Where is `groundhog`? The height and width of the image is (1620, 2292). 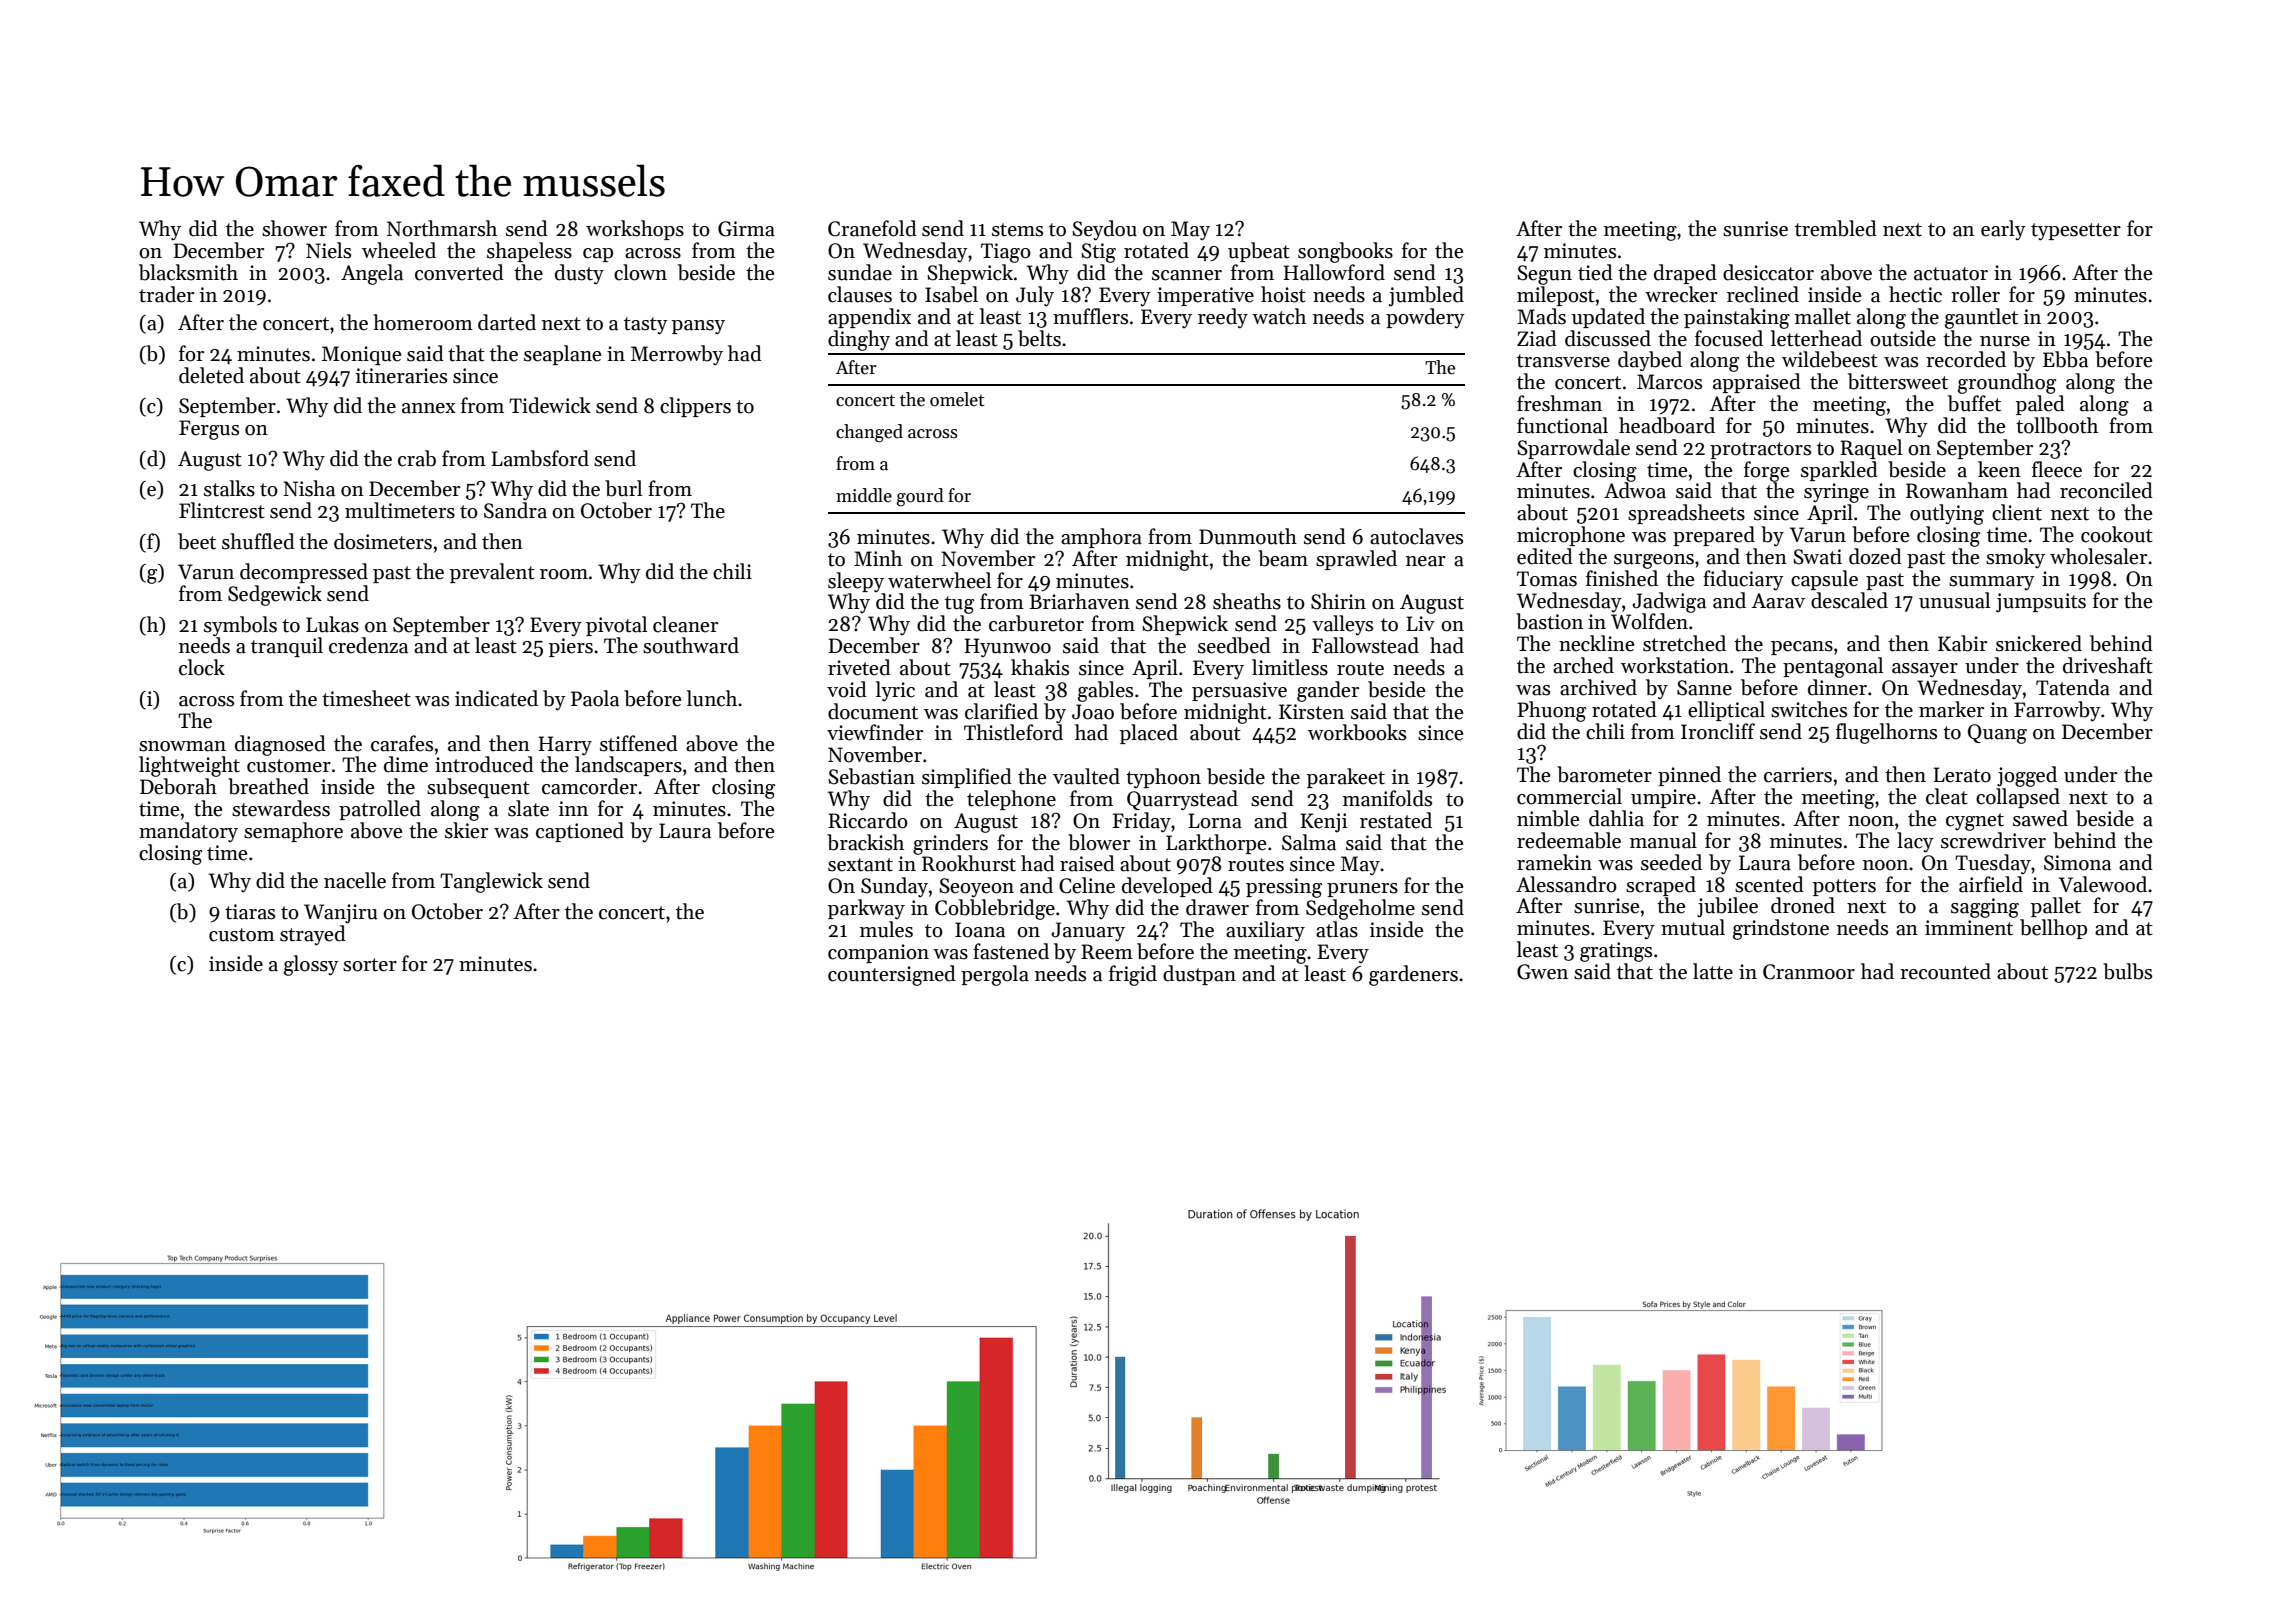
groundhog is located at coordinates (2007, 383).
